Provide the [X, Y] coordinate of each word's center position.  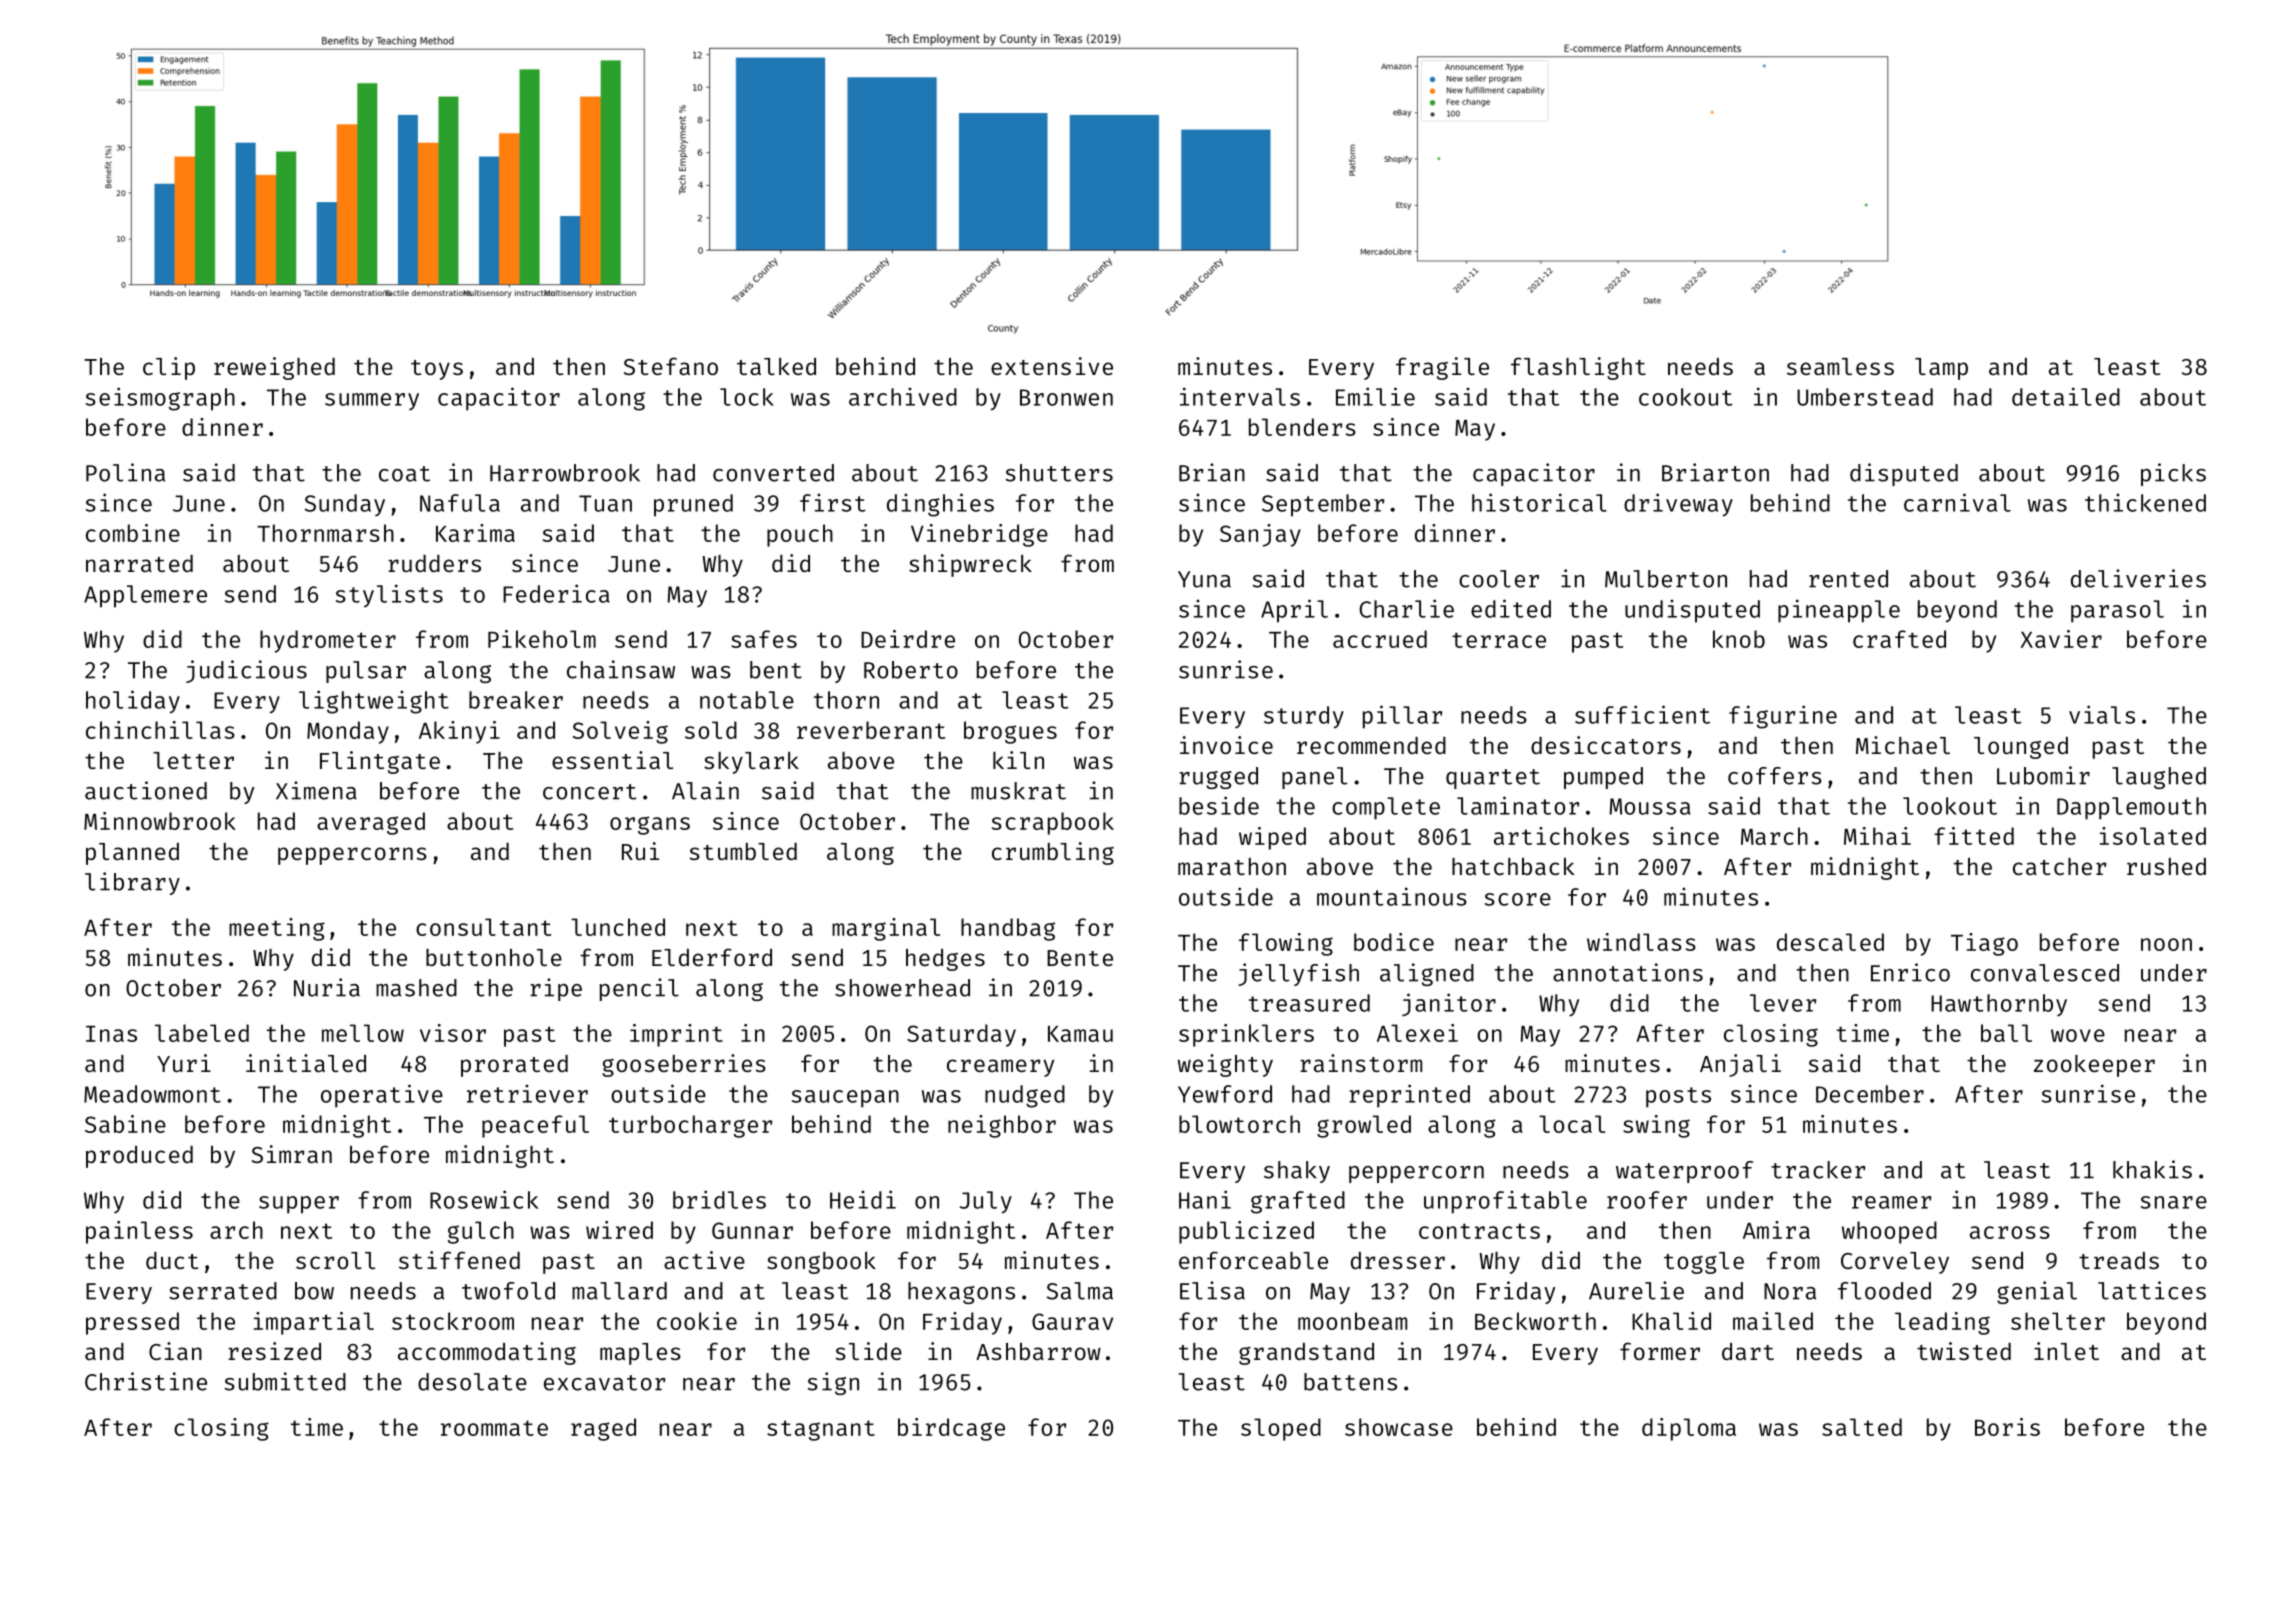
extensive [1052, 366]
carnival [1957, 502]
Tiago [1984, 944]
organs [650, 825]
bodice [1394, 942]
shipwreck [970, 565]
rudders [434, 563]
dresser [1398, 1260]
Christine [146, 1381]
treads [2119, 1260]
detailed [2066, 396]
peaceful [535, 1126]
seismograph [160, 399]
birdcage [951, 1429]
